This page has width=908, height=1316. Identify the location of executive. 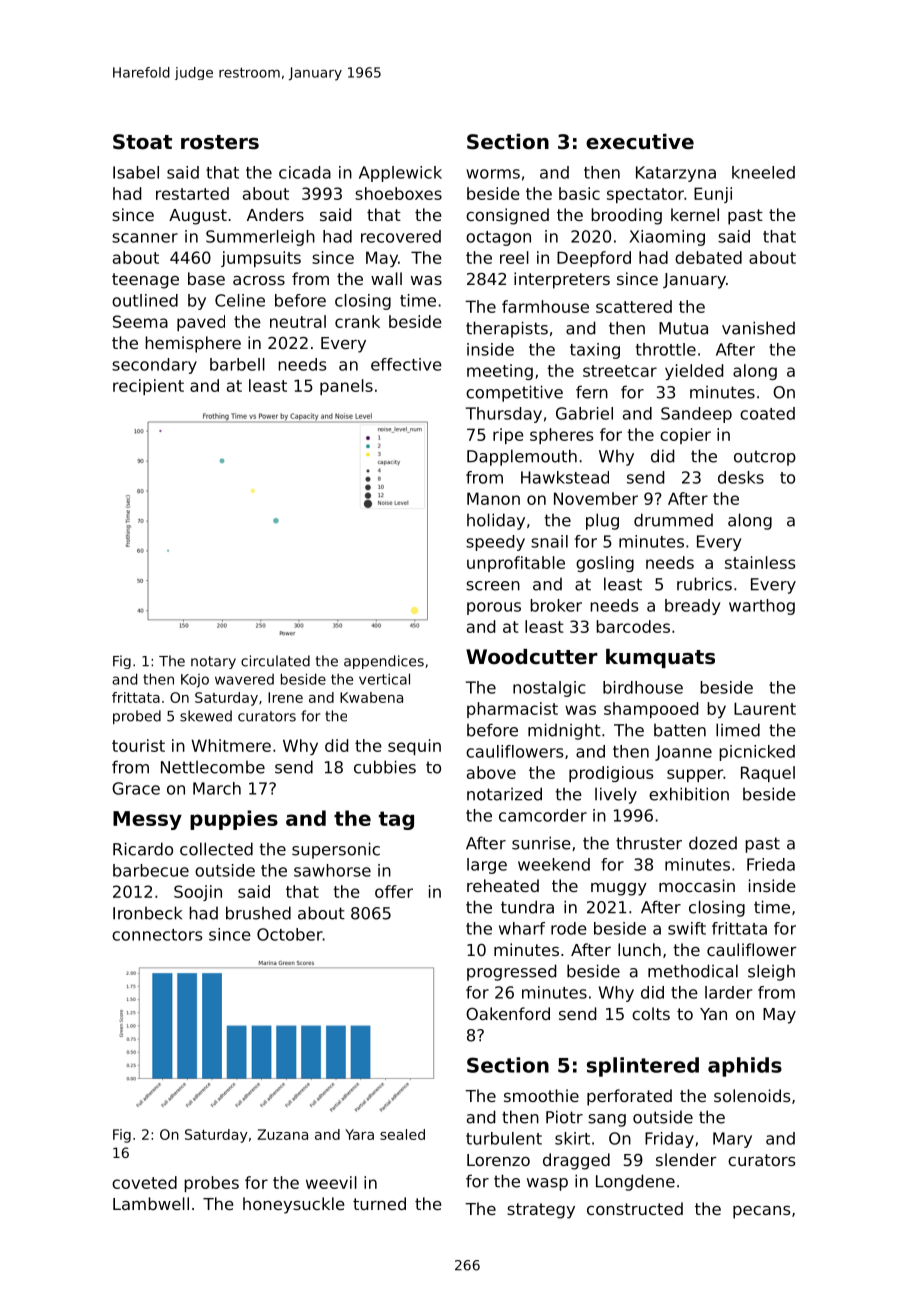
(640, 142).
